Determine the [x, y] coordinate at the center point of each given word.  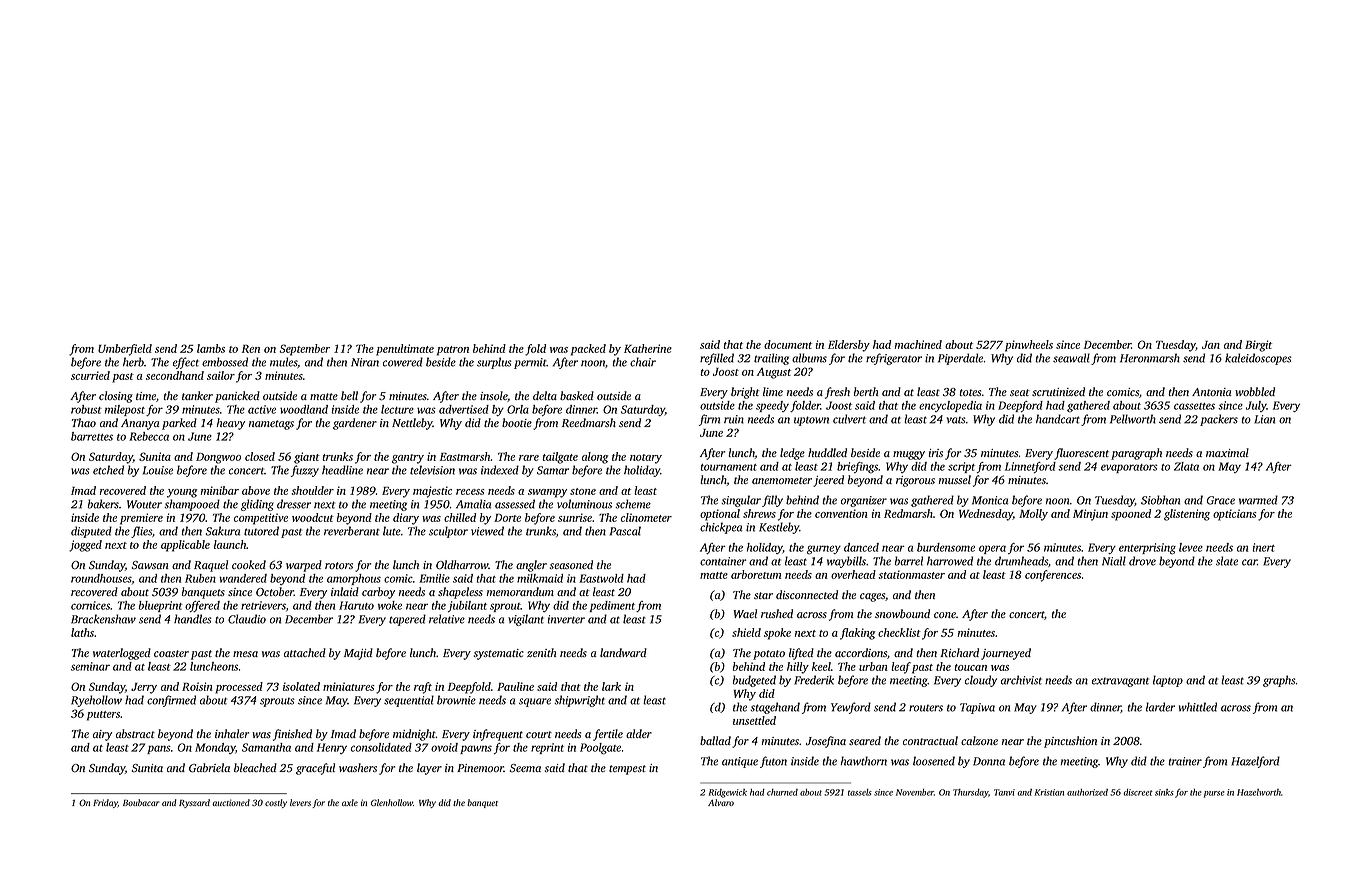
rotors [339, 565]
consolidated [381, 747]
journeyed [1006, 654]
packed [588, 350]
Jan [1211, 345]
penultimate [405, 350]
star [763, 595]
